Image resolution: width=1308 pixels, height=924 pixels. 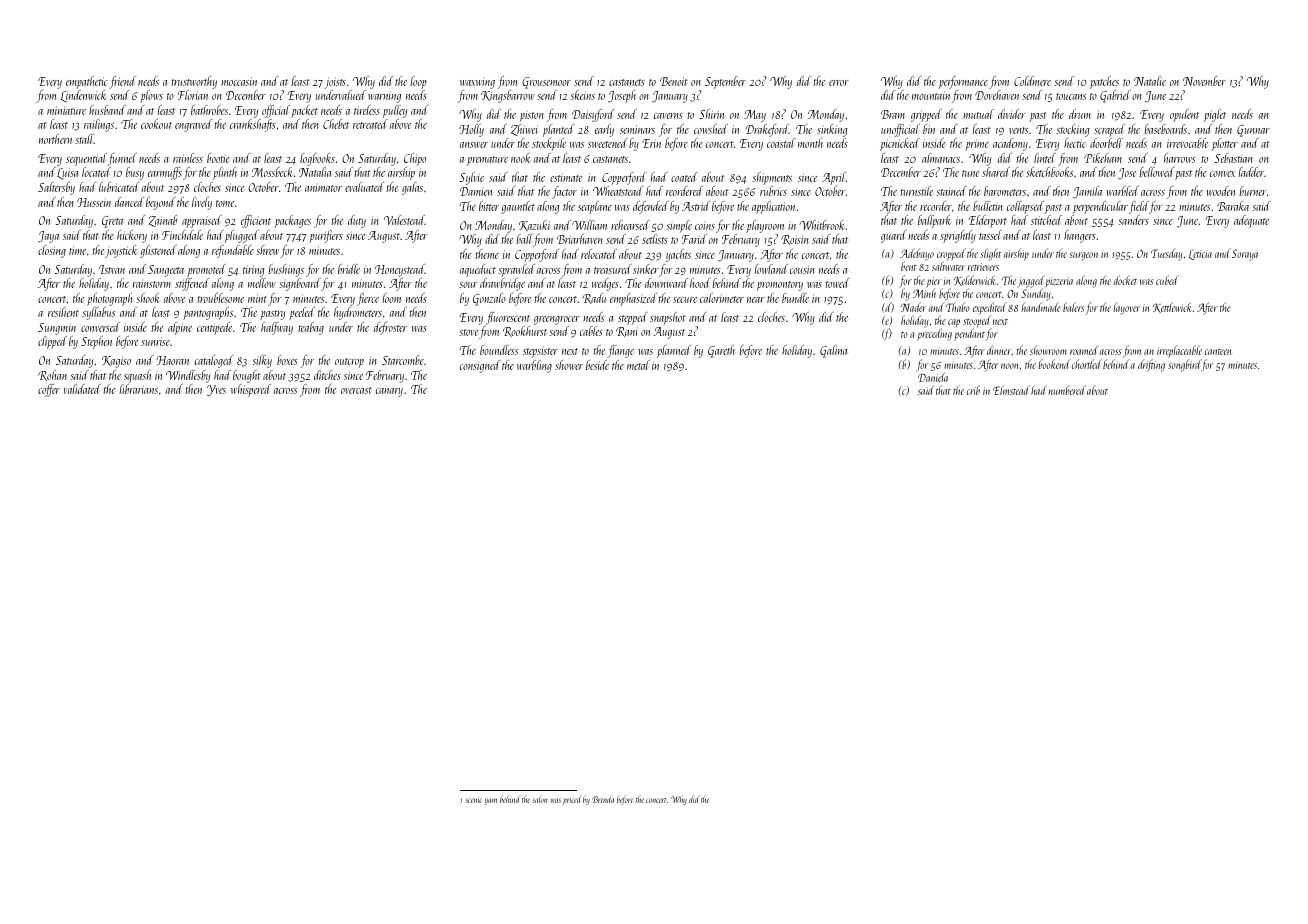 What do you see at coordinates (603, 799) in the screenshot?
I see `Brenda` at bounding box center [603, 799].
